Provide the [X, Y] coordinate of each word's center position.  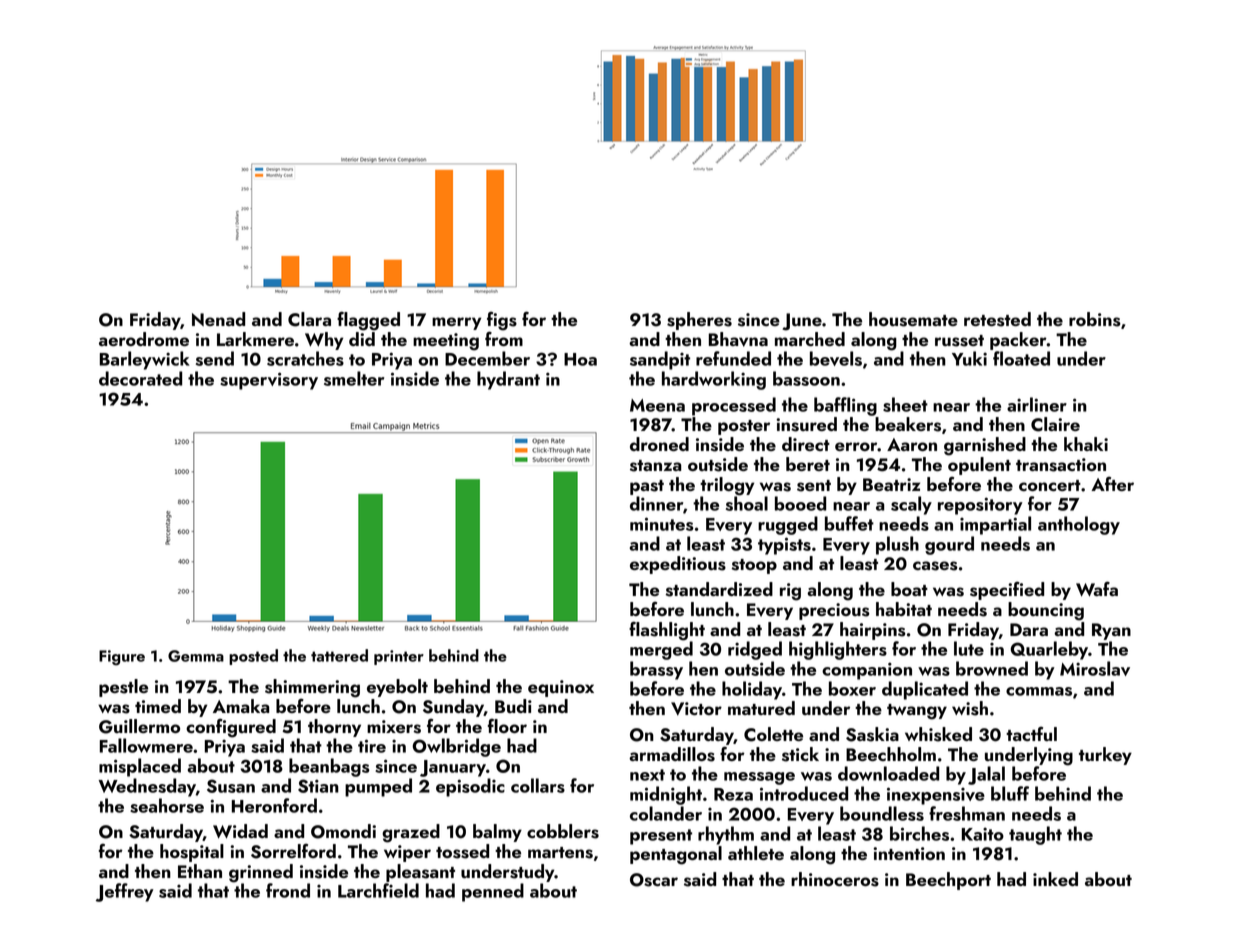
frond [288, 890]
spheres [699, 321]
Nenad [218, 319]
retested [997, 319]
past [647, 487]
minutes [662, 524]
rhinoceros [835, 879]
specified [1007, 590]
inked [1055, 879]
